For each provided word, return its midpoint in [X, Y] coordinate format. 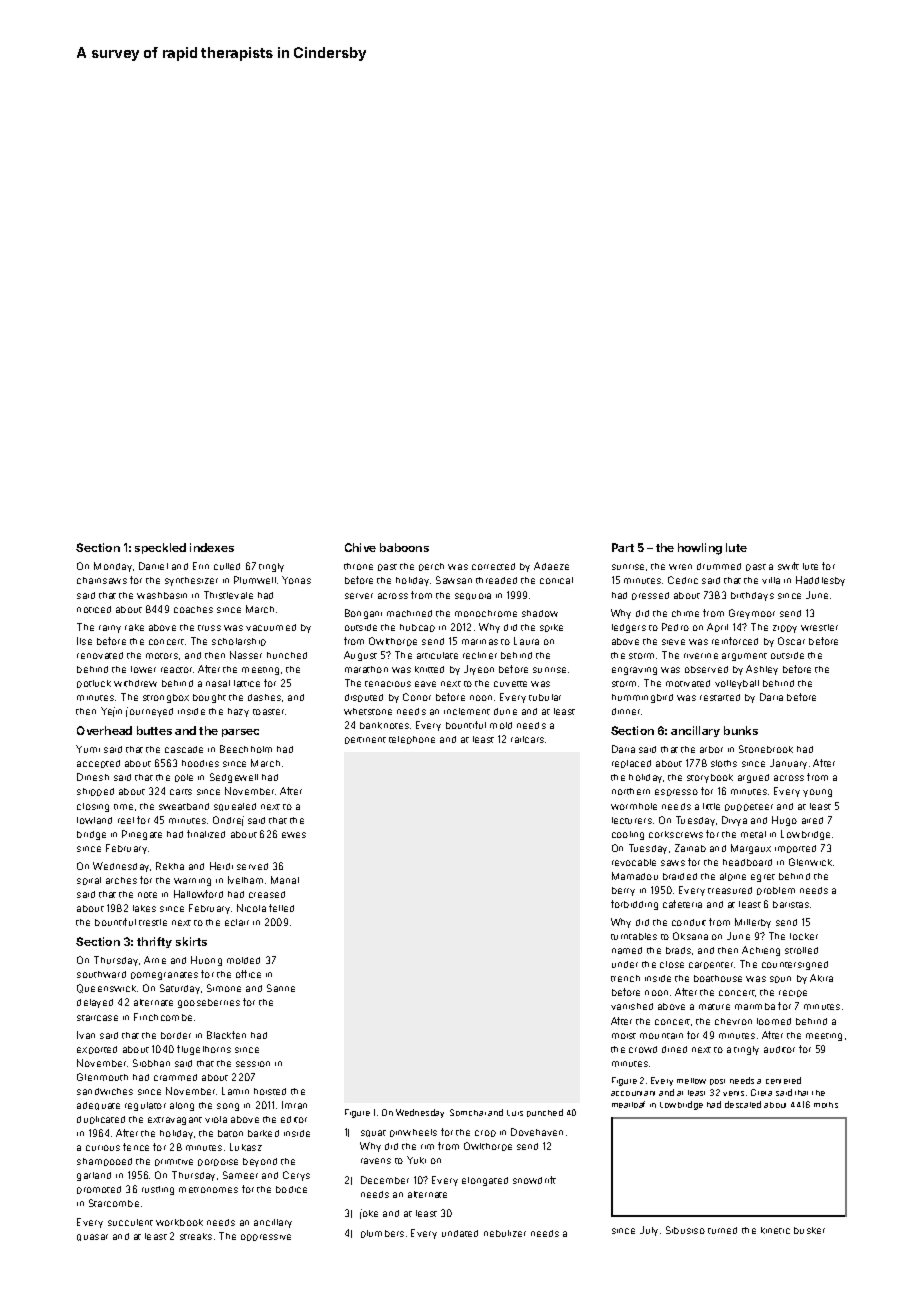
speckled [160, 548]
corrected [493, 566]
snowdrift [534, 1180]
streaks [196, 1236]
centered [783, 1080]
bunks [741, 730]
